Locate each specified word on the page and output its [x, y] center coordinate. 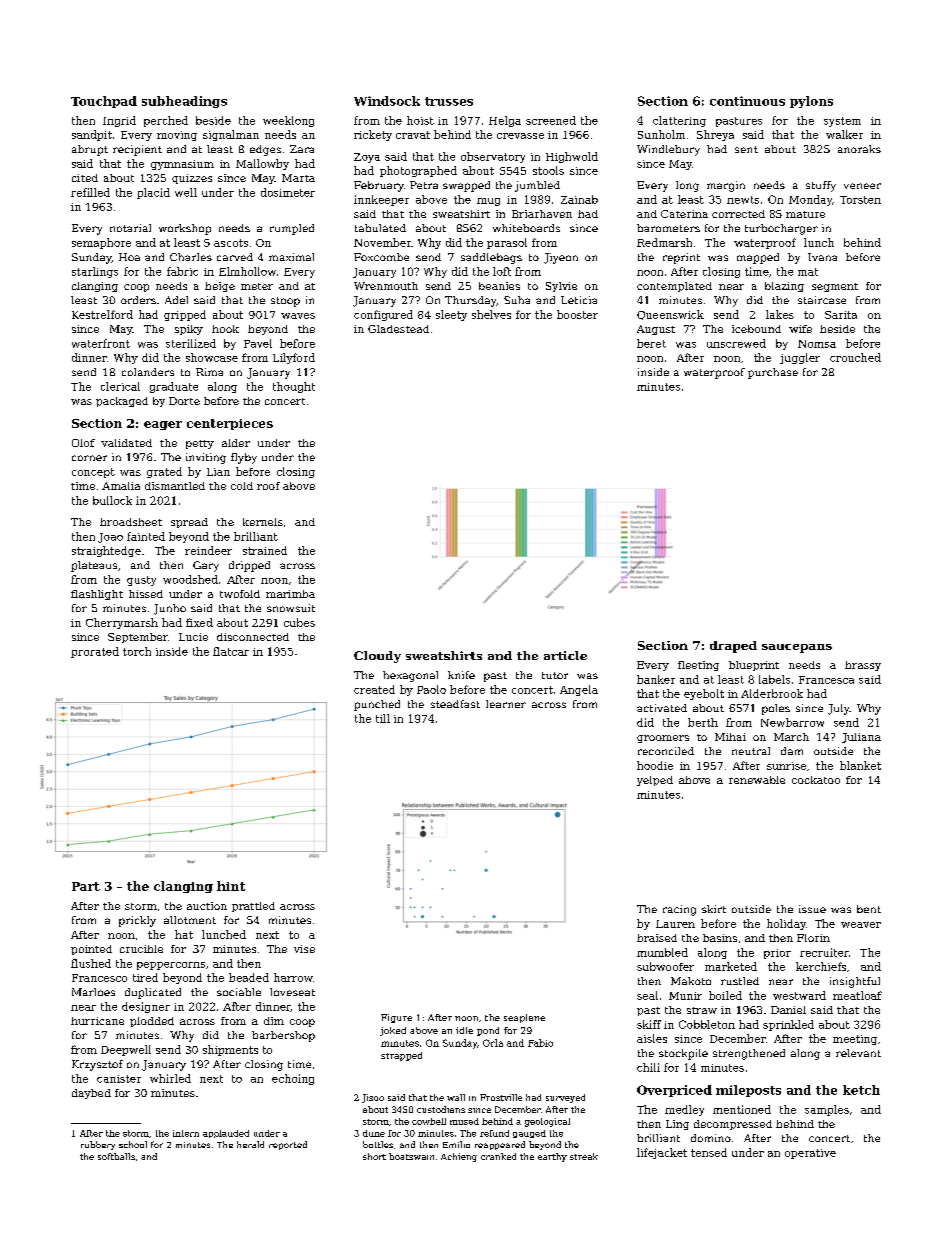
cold [242, 486]
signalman [231, 135]
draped [733, 647]
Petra [424, 185]
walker [844, 134]
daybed [91, 1094]
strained [265, 550]
